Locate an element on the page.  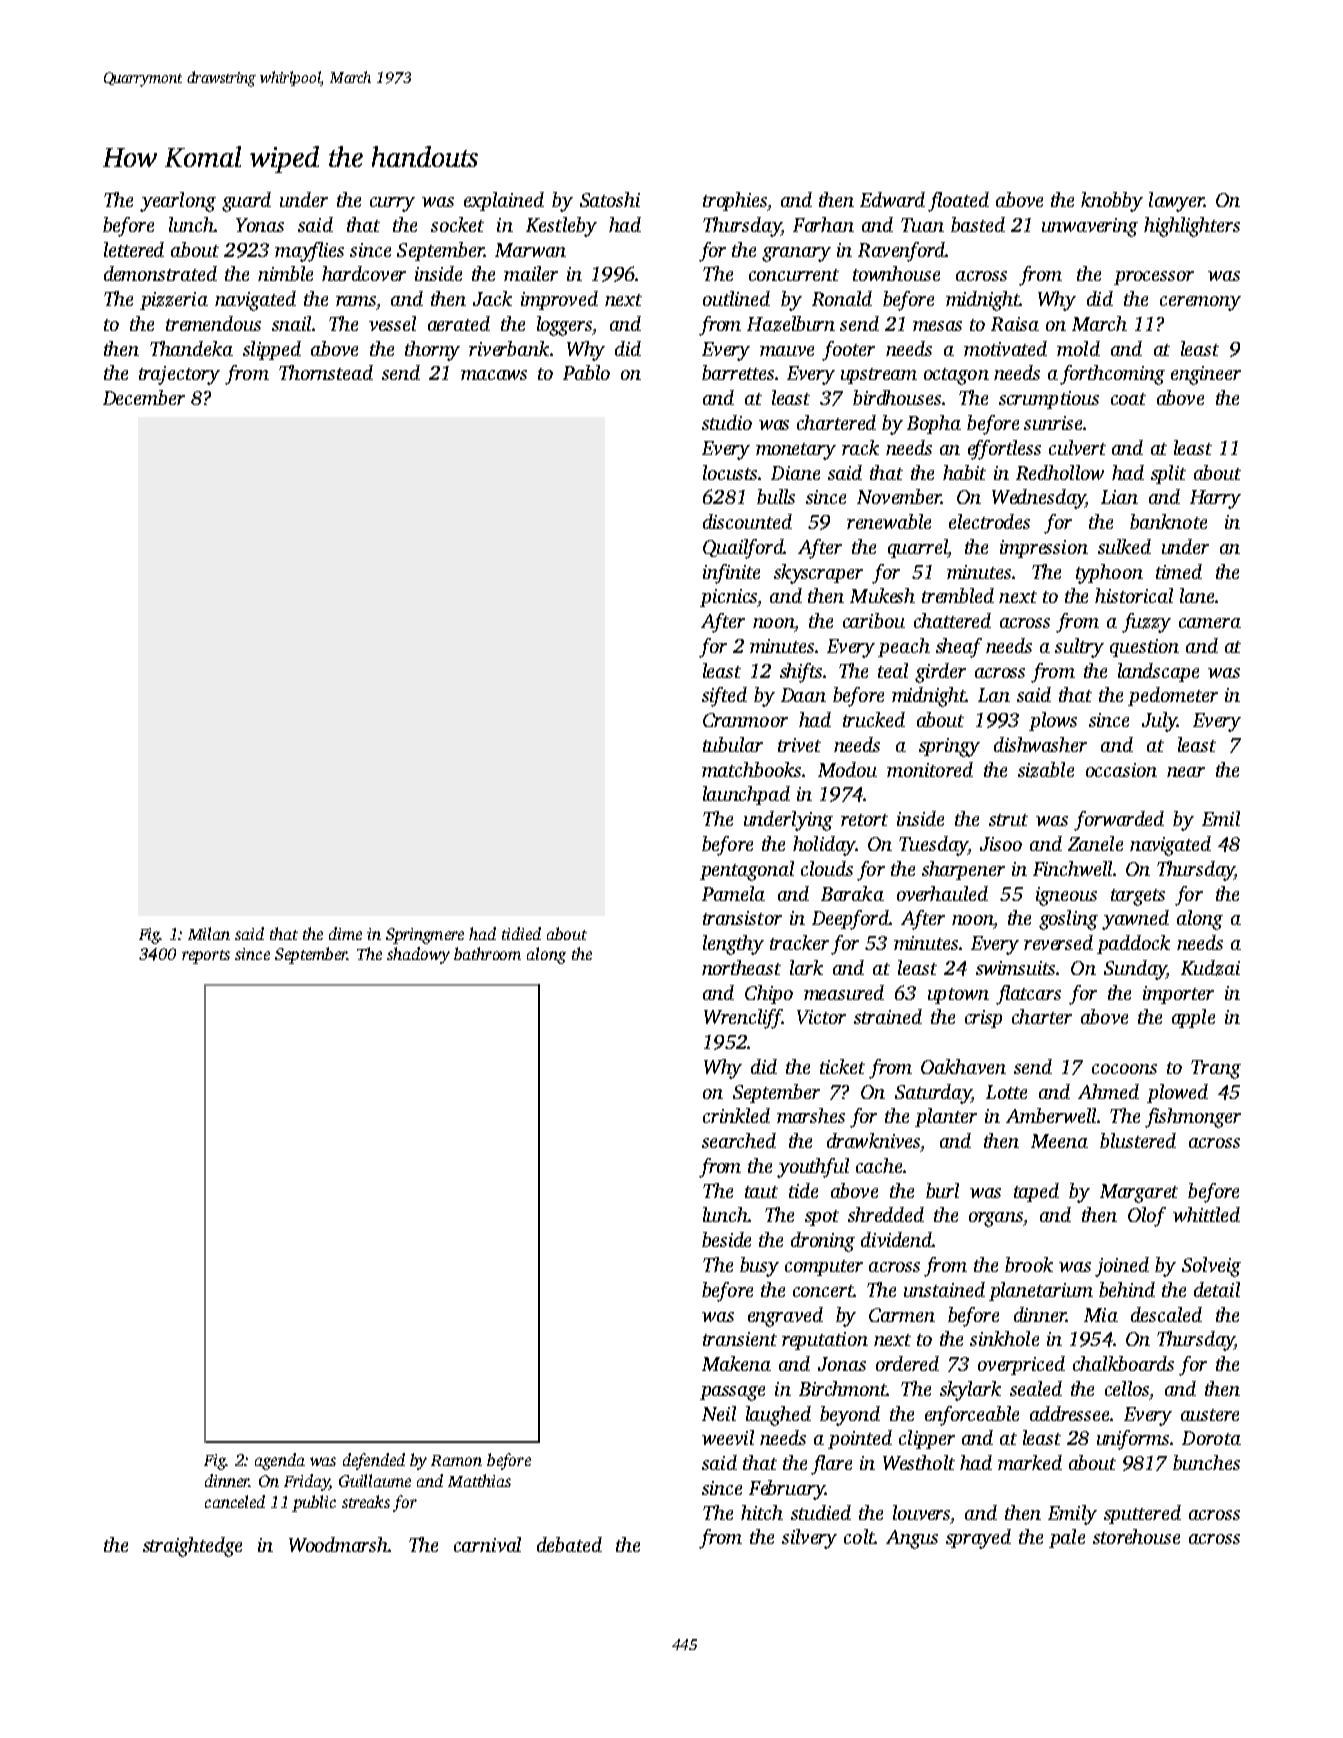
sifted is located at coordinates (724, 697).
